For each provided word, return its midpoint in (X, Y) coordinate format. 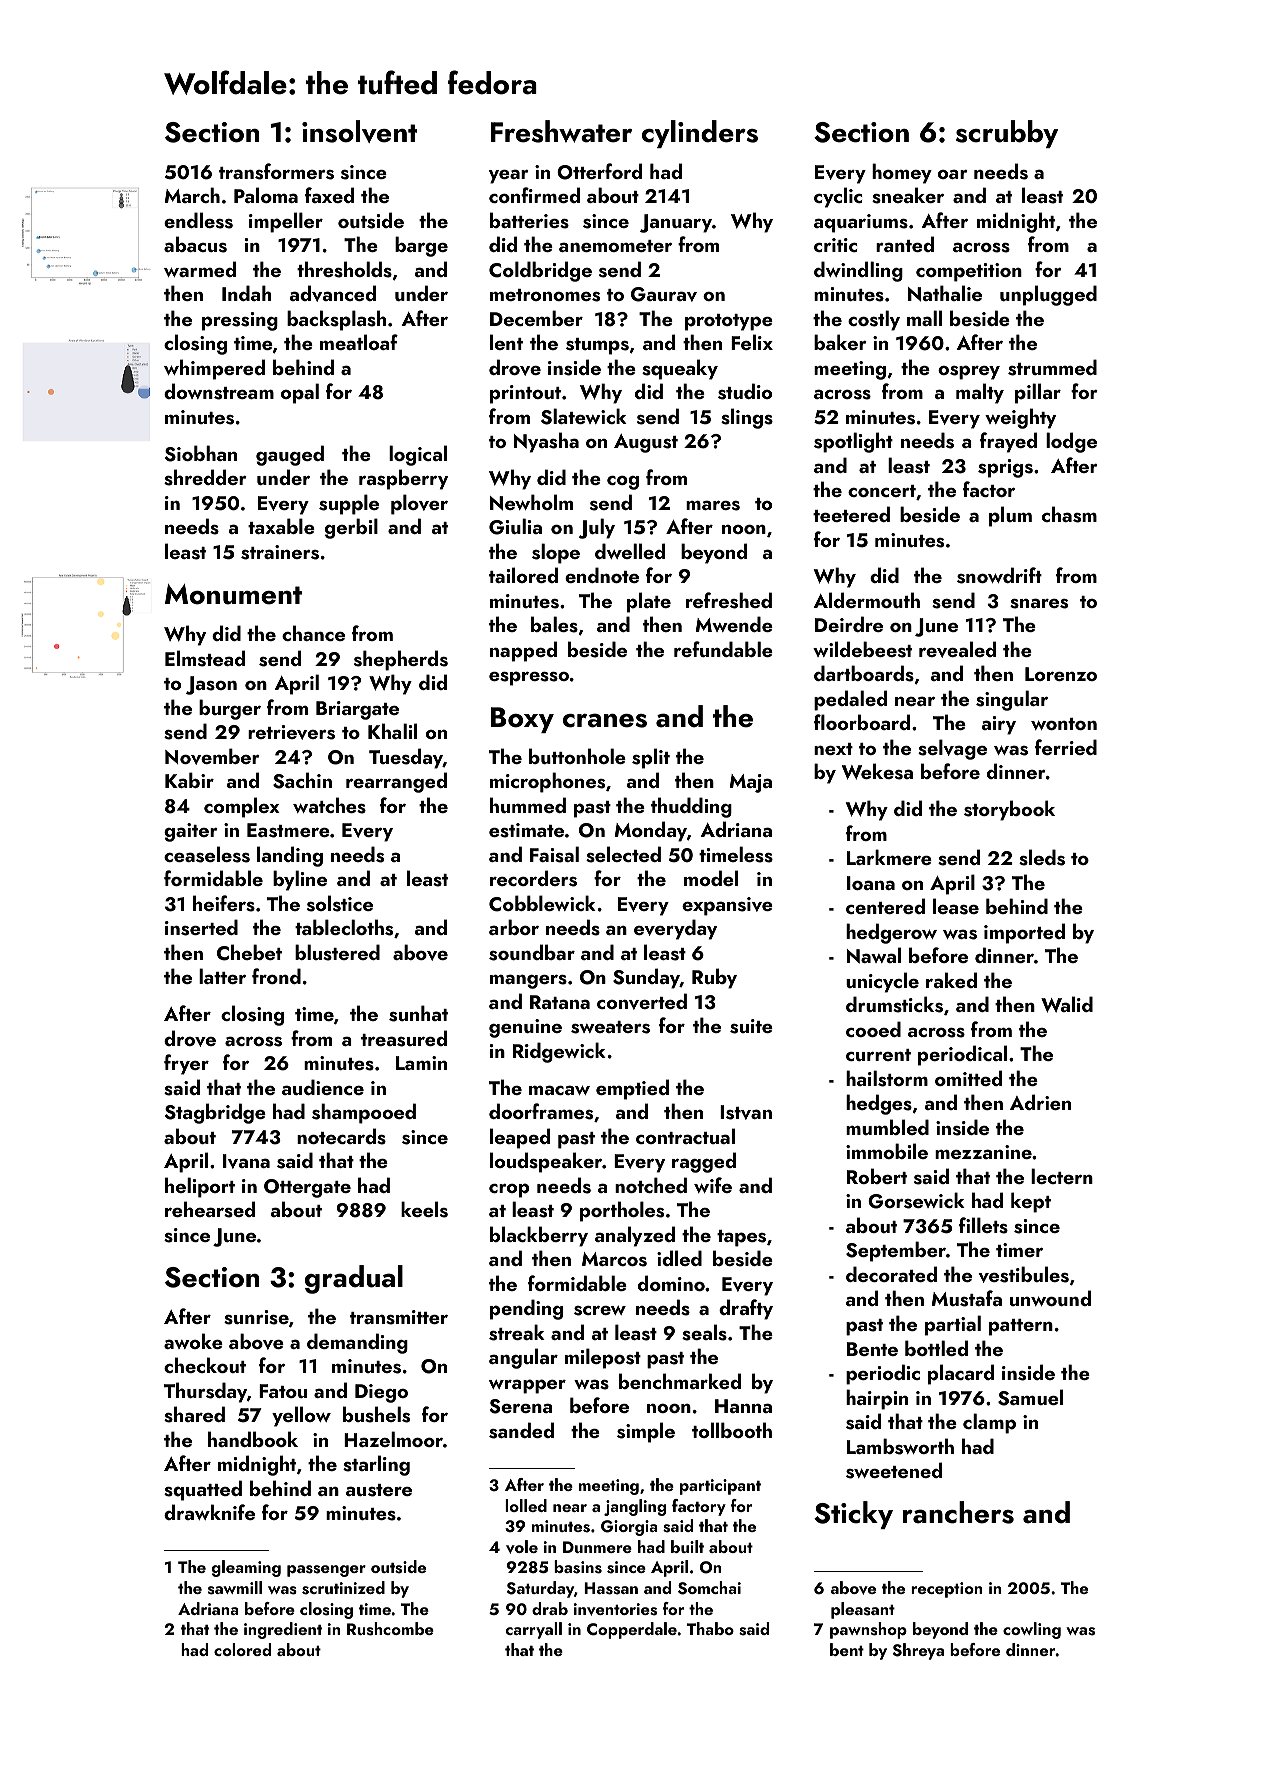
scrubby (1007, 134)
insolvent (359, 131)
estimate (526, 830)
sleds (1042, 857)
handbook (253, 1439)
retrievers (291, 732)
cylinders (700, 134)
